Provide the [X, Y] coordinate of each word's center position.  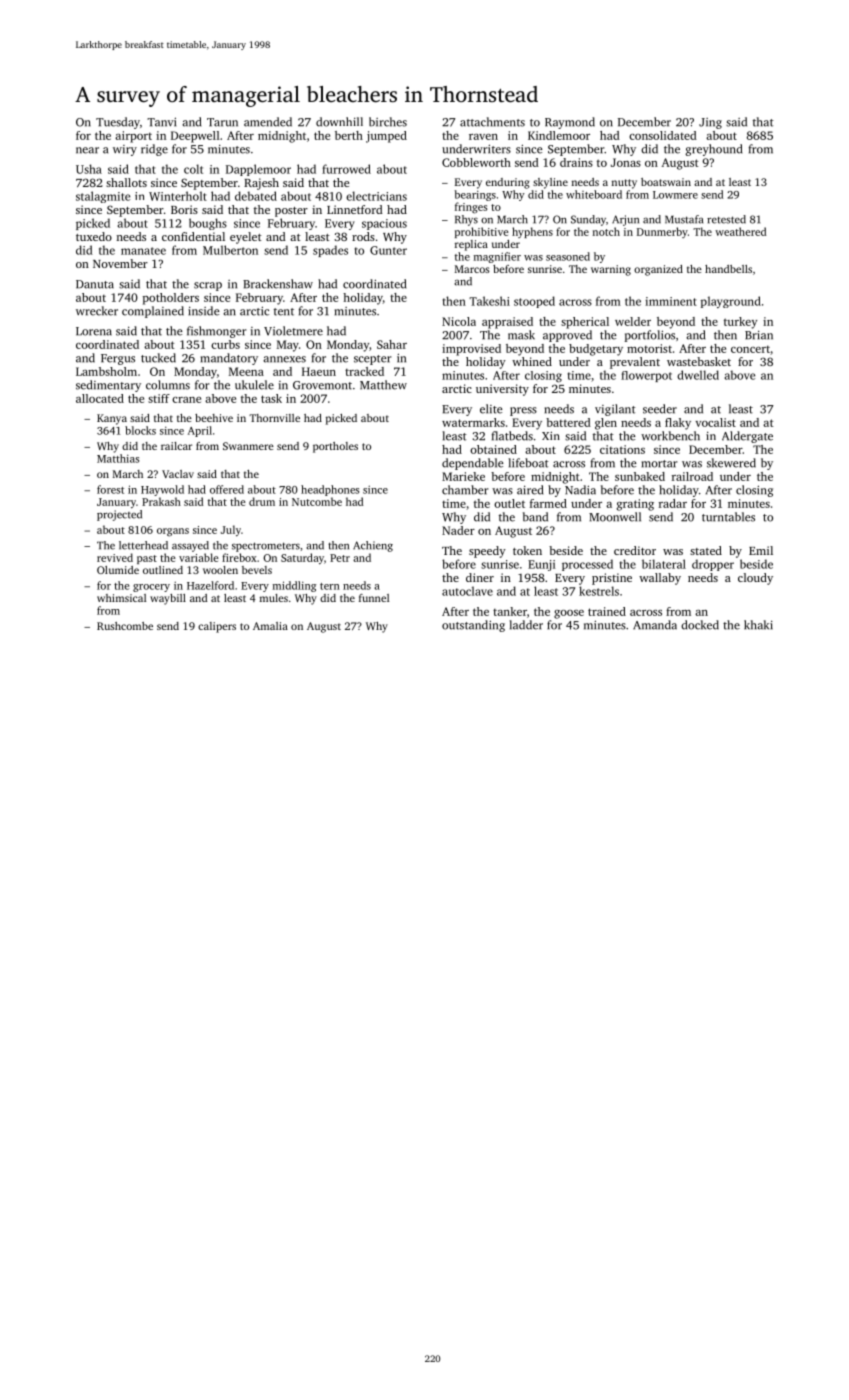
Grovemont [322, 385]
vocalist [716, 422]
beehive [214, 418]
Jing [710, 123]
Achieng [373, 546]
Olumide [118, 570]
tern [330, 586]
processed [587, 565]
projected [119, 515]
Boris [184, 209]
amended [268, 122]
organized [658, 270]
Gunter [388, 250]
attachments [492, 122]
